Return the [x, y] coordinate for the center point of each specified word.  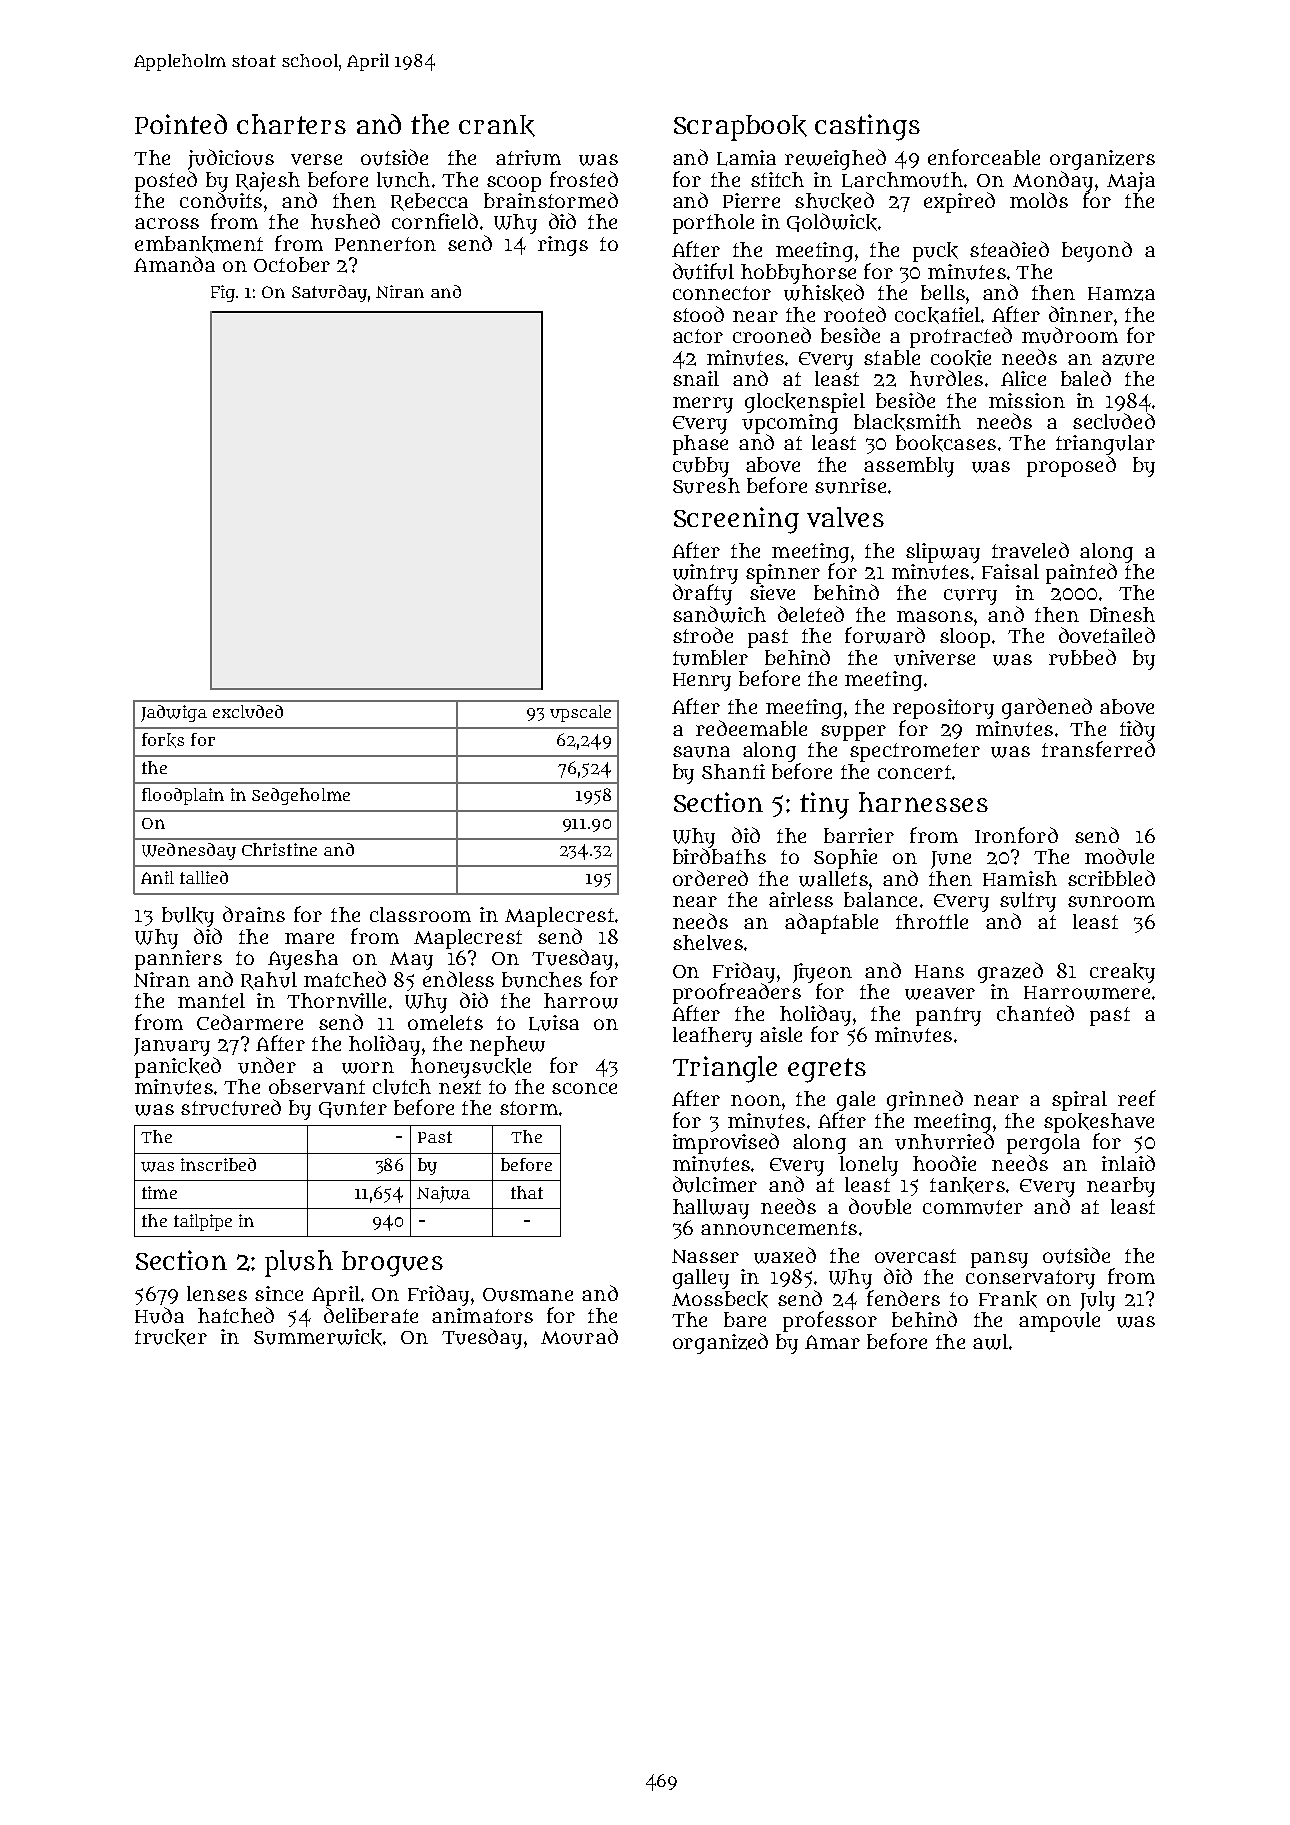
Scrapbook [740, 128]
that [527, 1192]
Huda [159, 1315]
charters [291, 124]
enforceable [984, 157]
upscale [580, 713]
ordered [710, 878]
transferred [1098, 749]
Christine [279, 849]
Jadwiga [174, 713]
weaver [940, 994]
